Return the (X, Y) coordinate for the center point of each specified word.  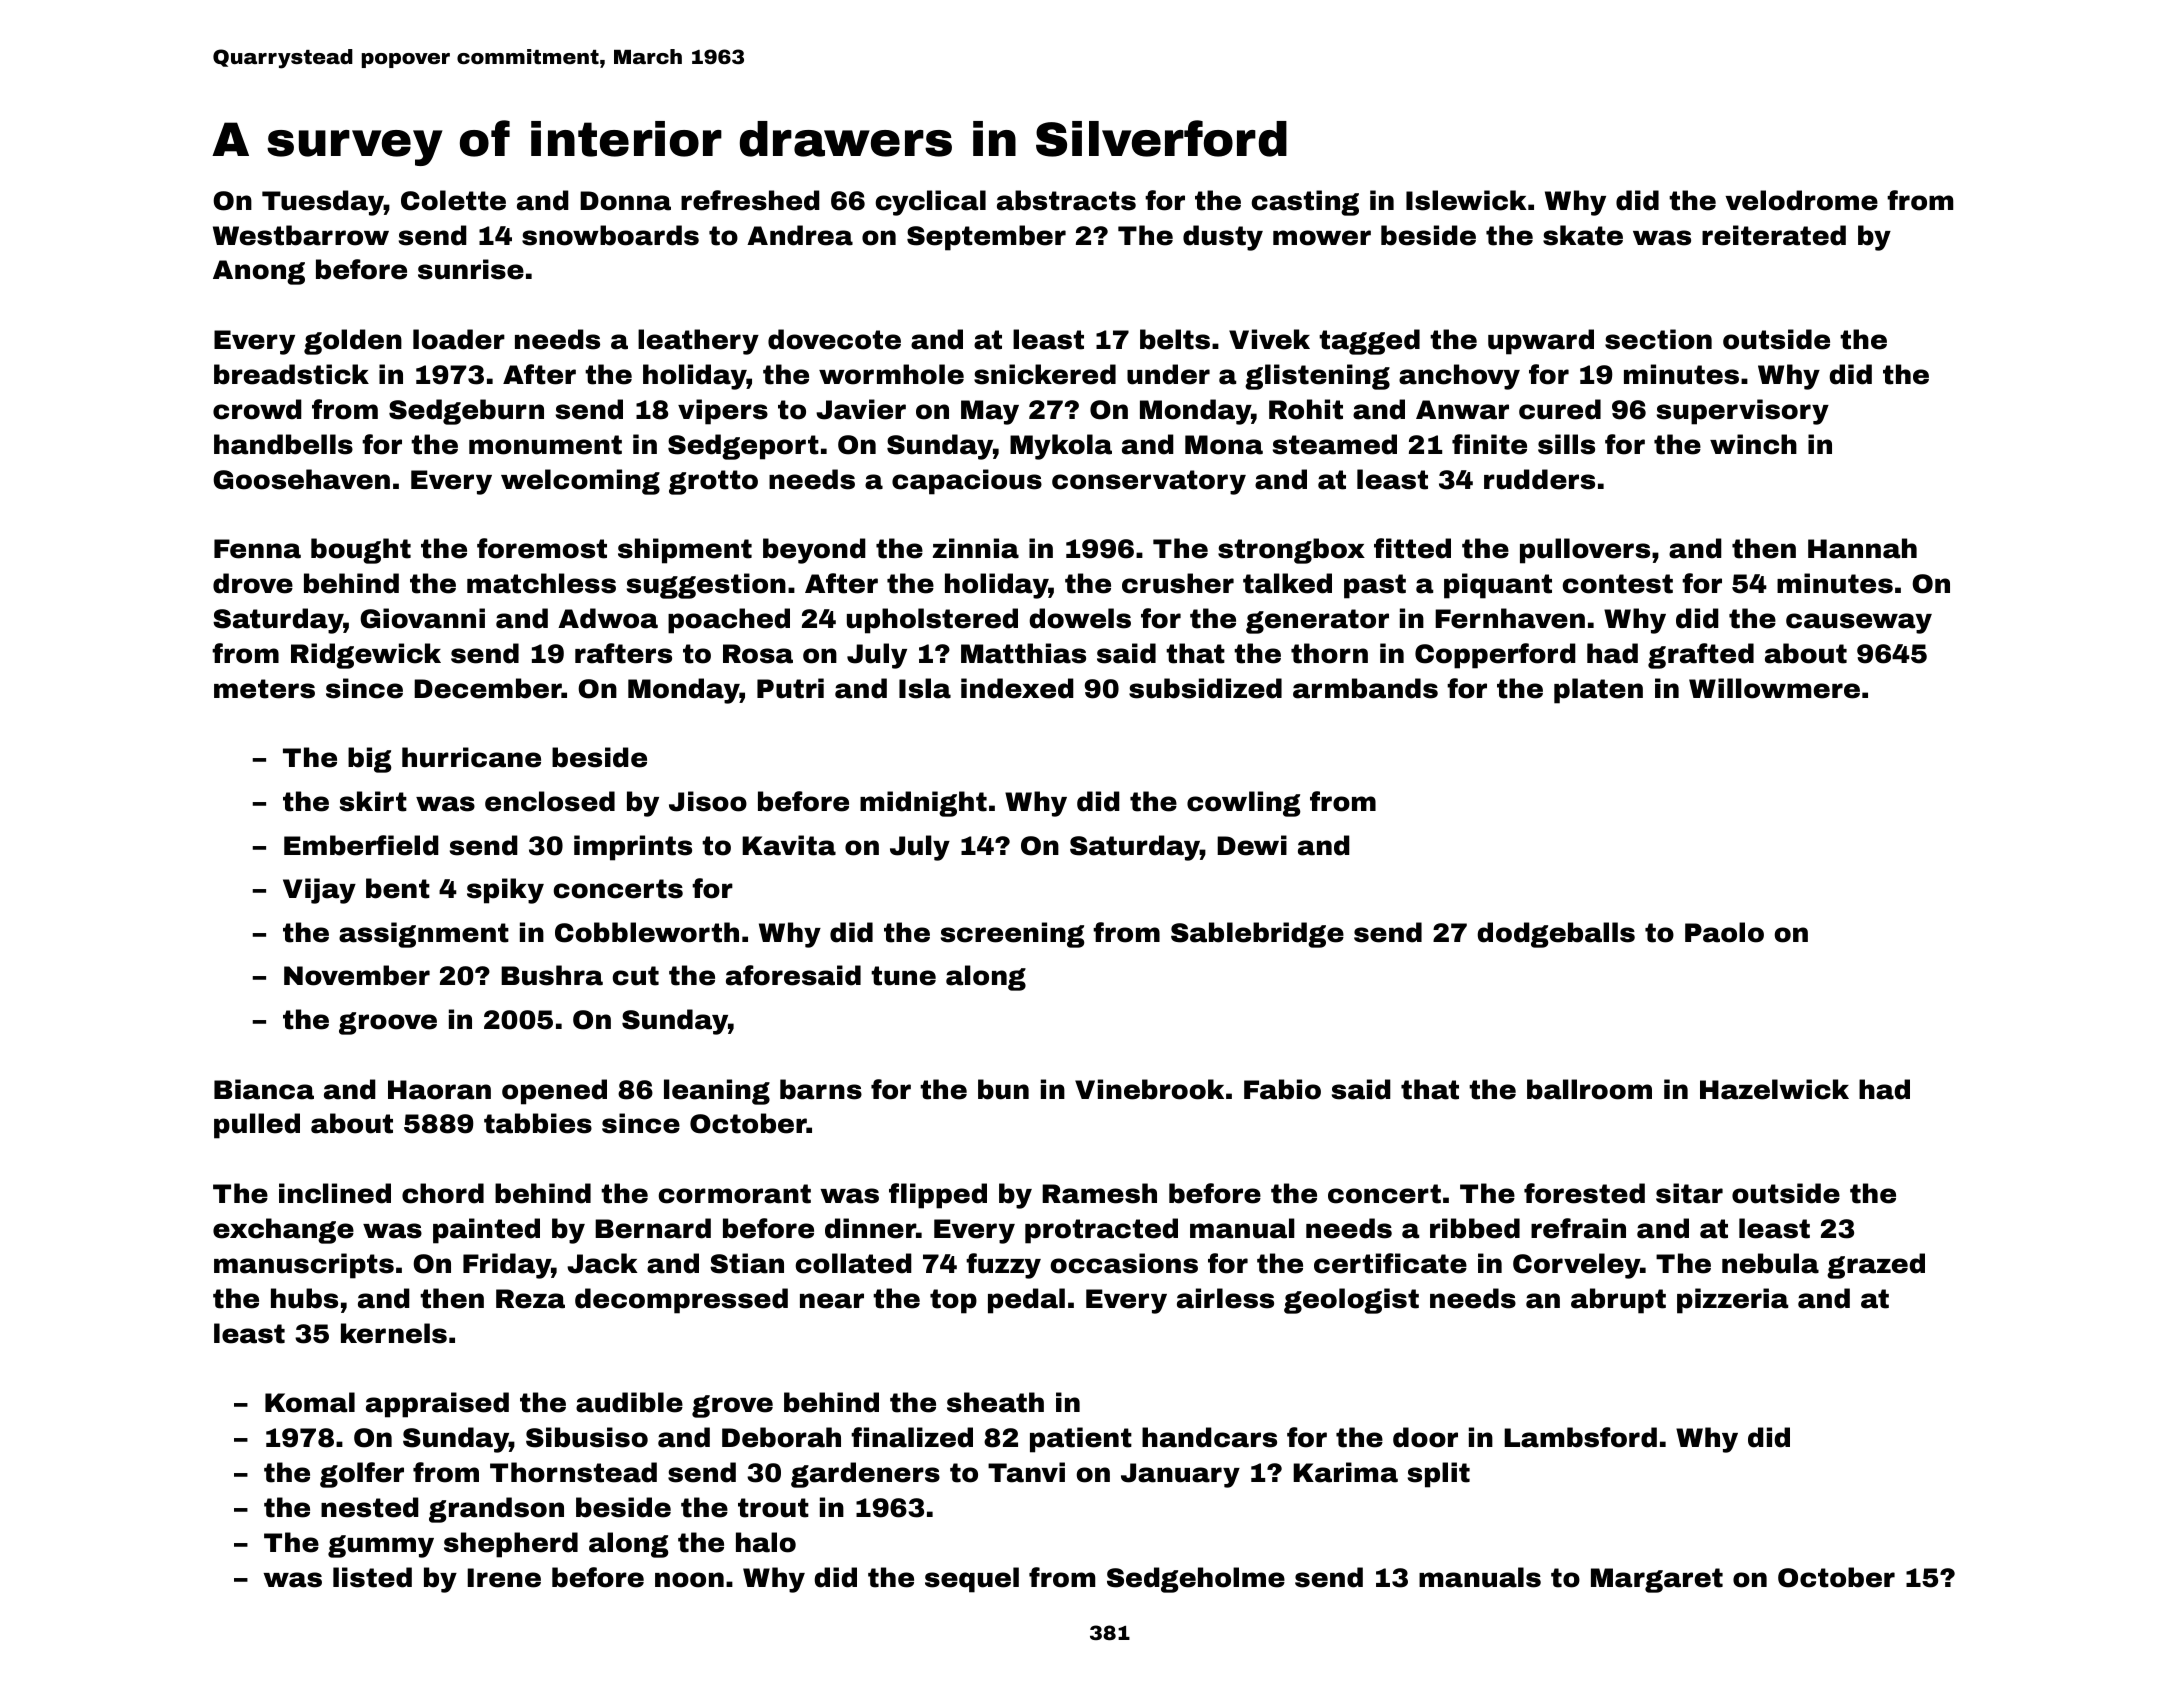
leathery (698, 342)
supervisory (1743, 412)
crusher (1178, 583)
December (488, 688)
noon (689, 1580)
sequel (972, 1580)
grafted (1701, 656)
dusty (1223, 238)
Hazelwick (1774, 1089)
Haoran (439, 1090)
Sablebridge (1257, 935)
